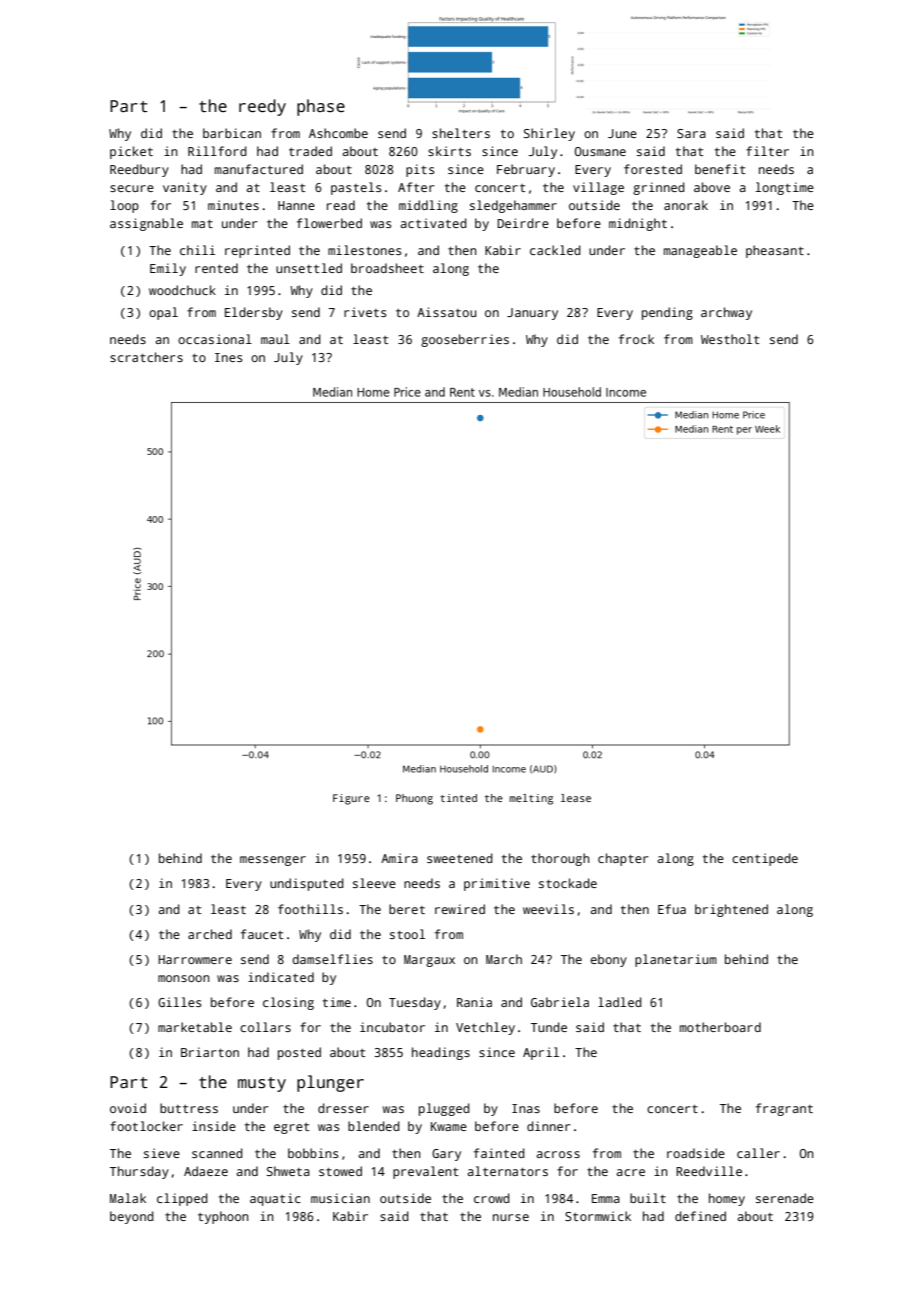 The width and height of the page is (924, 1308). Describe the element at coordinates (257, 251) in the page. I see `reprinted` at that location.
